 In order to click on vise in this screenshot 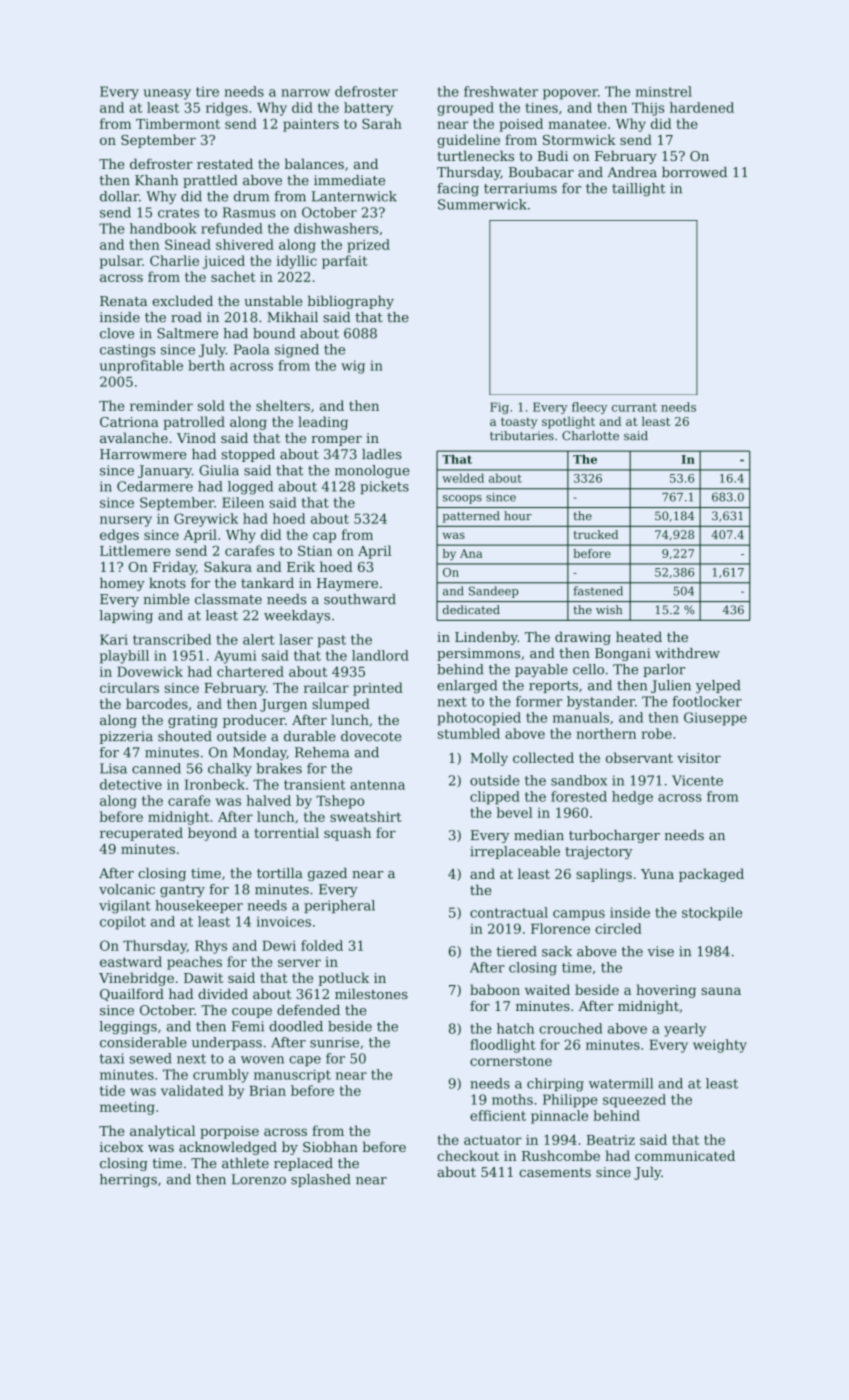, I will do `click(660, 951)`.
